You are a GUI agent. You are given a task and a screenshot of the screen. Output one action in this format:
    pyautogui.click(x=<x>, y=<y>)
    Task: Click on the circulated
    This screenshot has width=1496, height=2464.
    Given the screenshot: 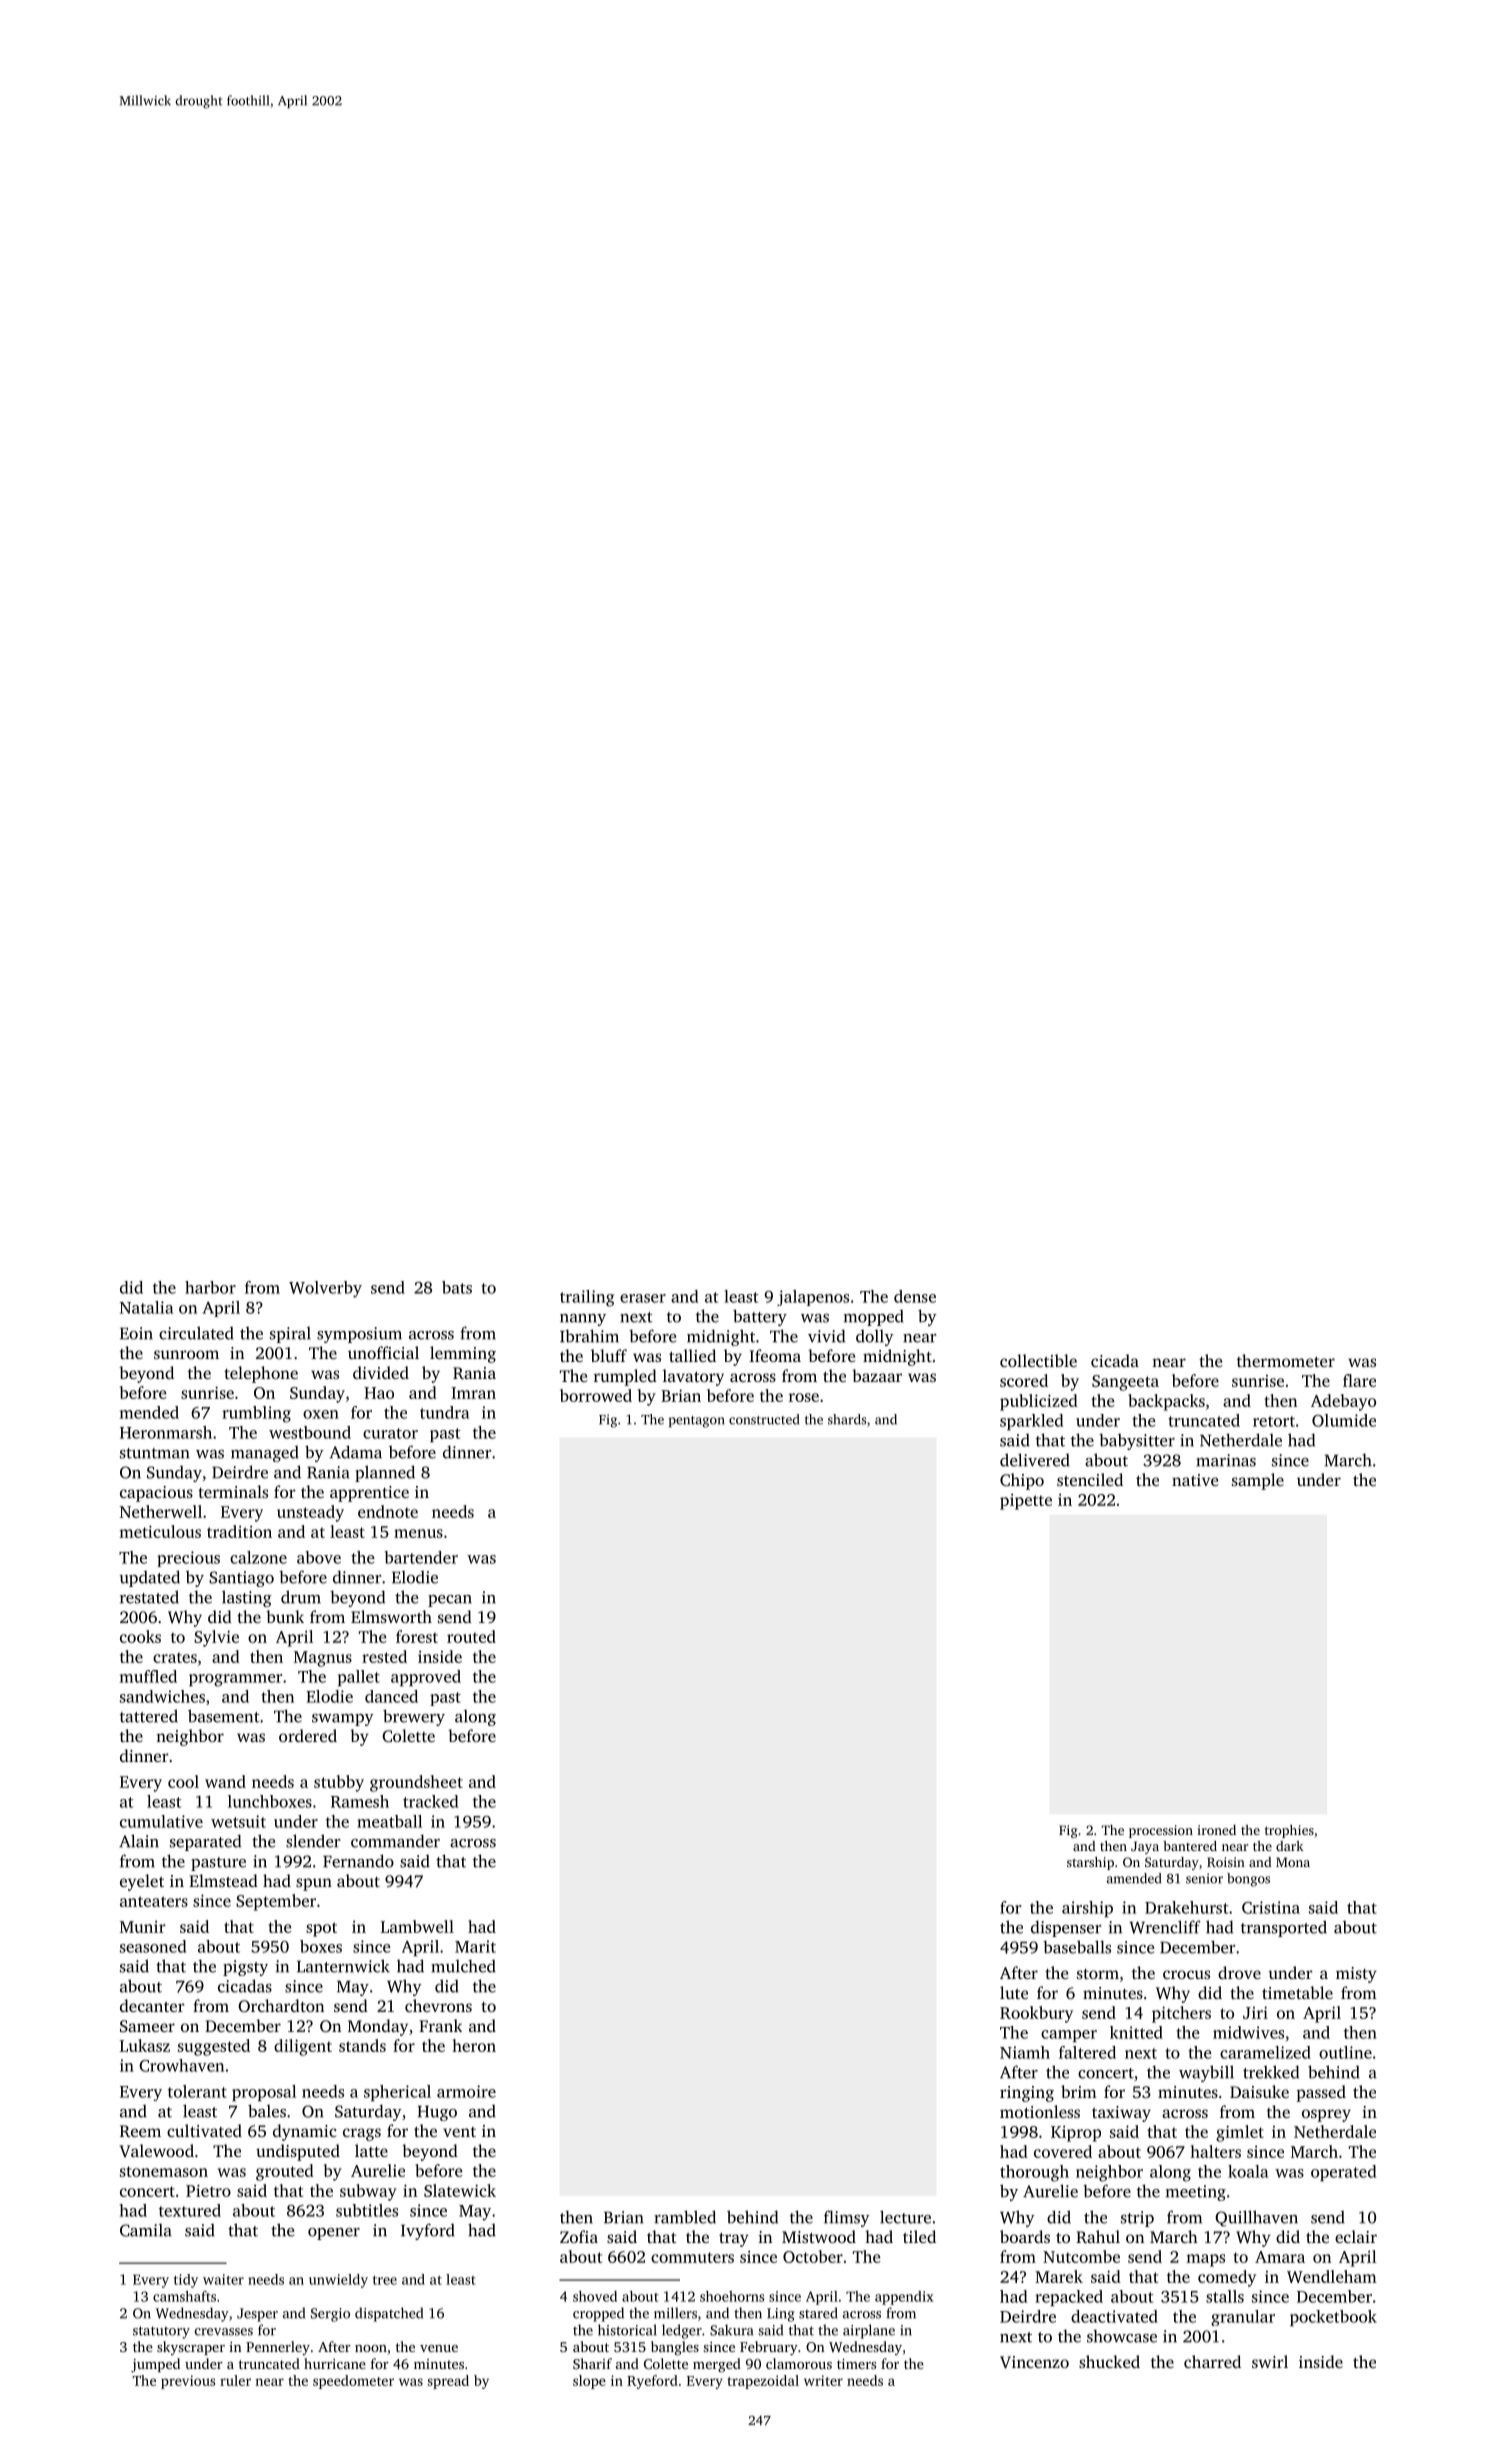 What is the action you would take?
    pyautogui.click(x=196, y=1333)
